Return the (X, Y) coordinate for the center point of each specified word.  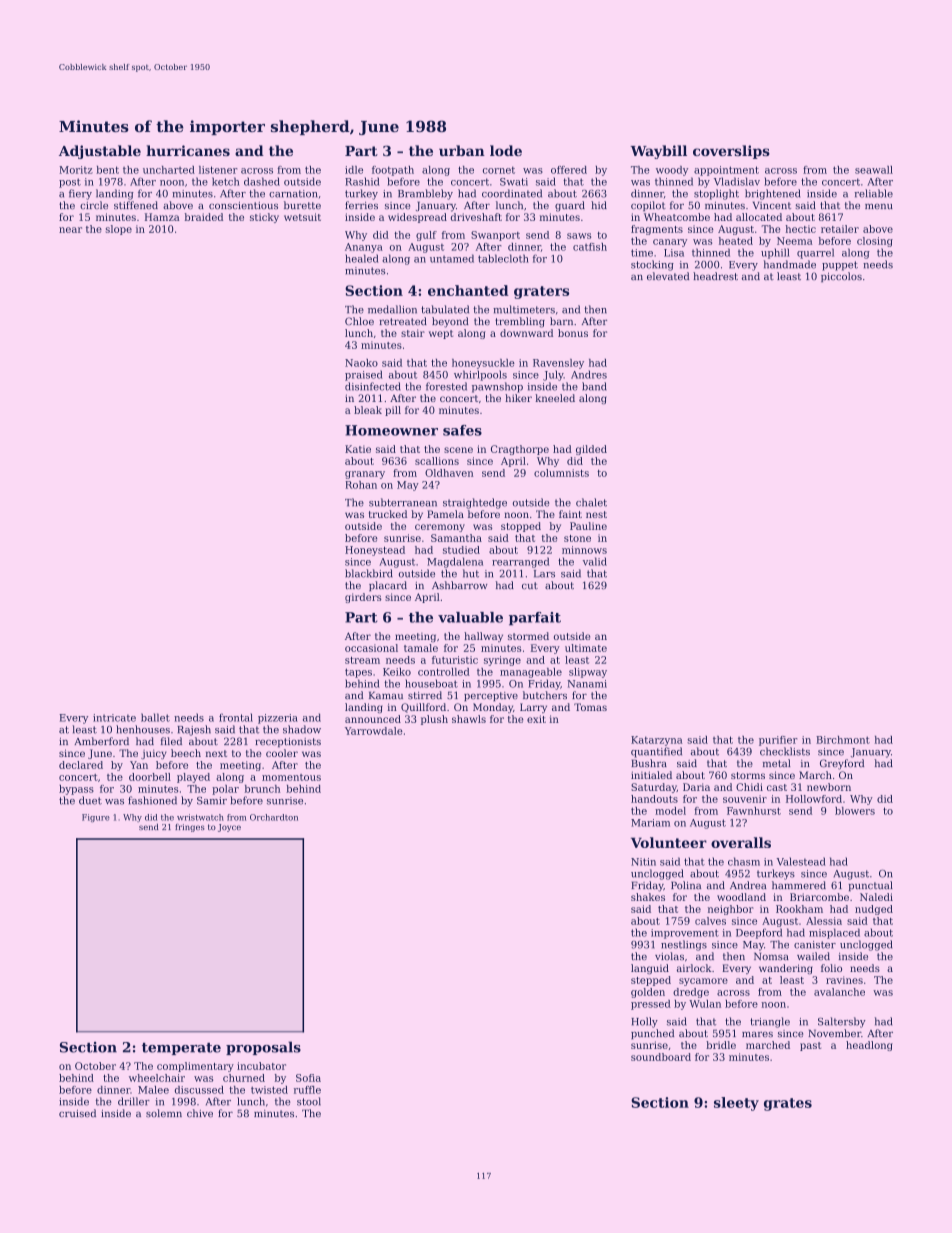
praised (364, 375)
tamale (421, 648)
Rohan (361, 485)
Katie (358, 449)
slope (119, 230)
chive (200, 1113)
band (594, 386)
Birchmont (843, 740)
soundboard (661, 1057)
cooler (282, 753)
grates (788, 1104)
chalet (591, 502)
